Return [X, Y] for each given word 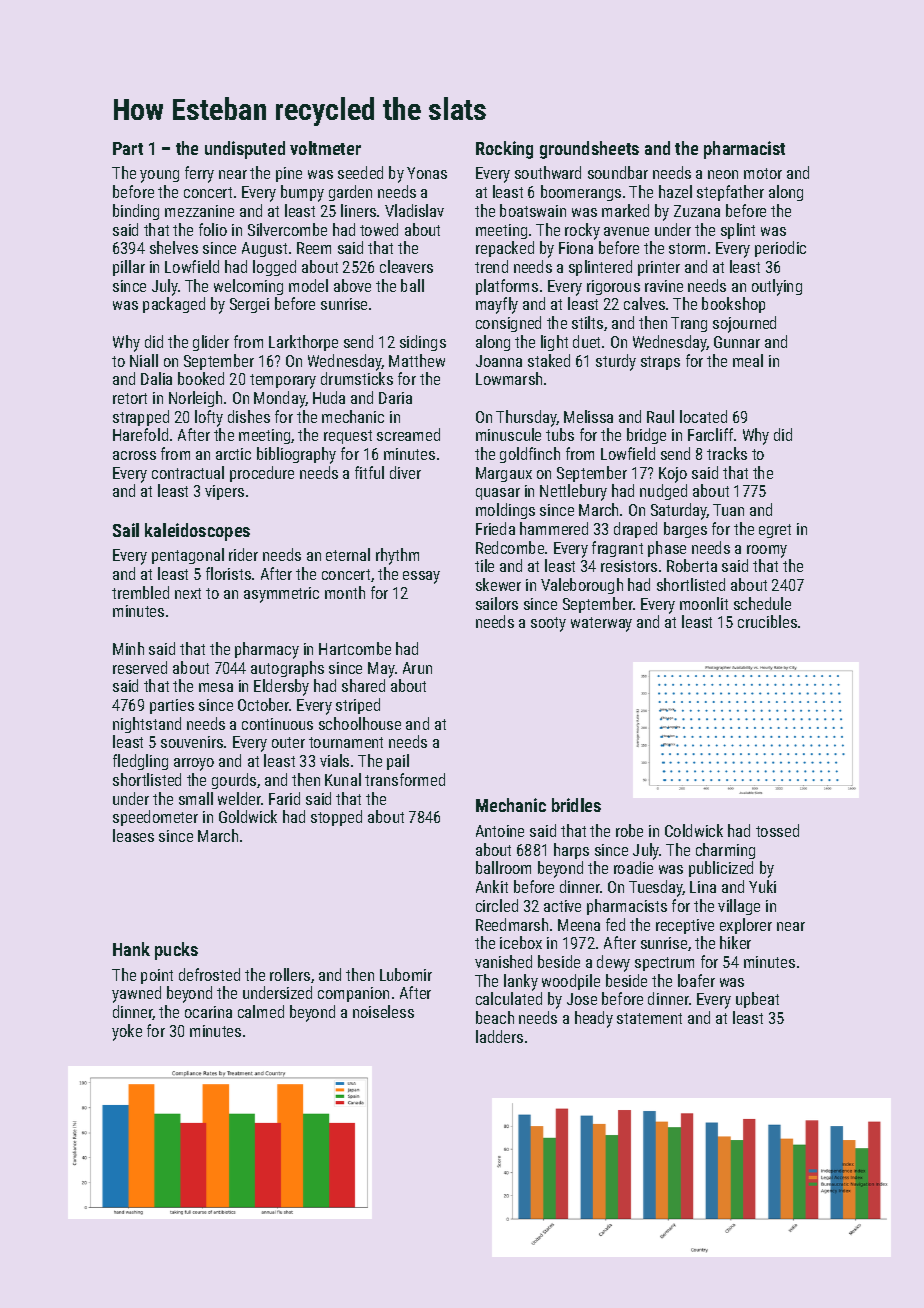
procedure [262, 474]
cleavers [406, 266]
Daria [395, 398]
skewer [498, 584]
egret [775, 531]
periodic [780, 249]
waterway [601, 624]
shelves [174, 247]
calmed [261, 1011]
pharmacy [267, 650]
